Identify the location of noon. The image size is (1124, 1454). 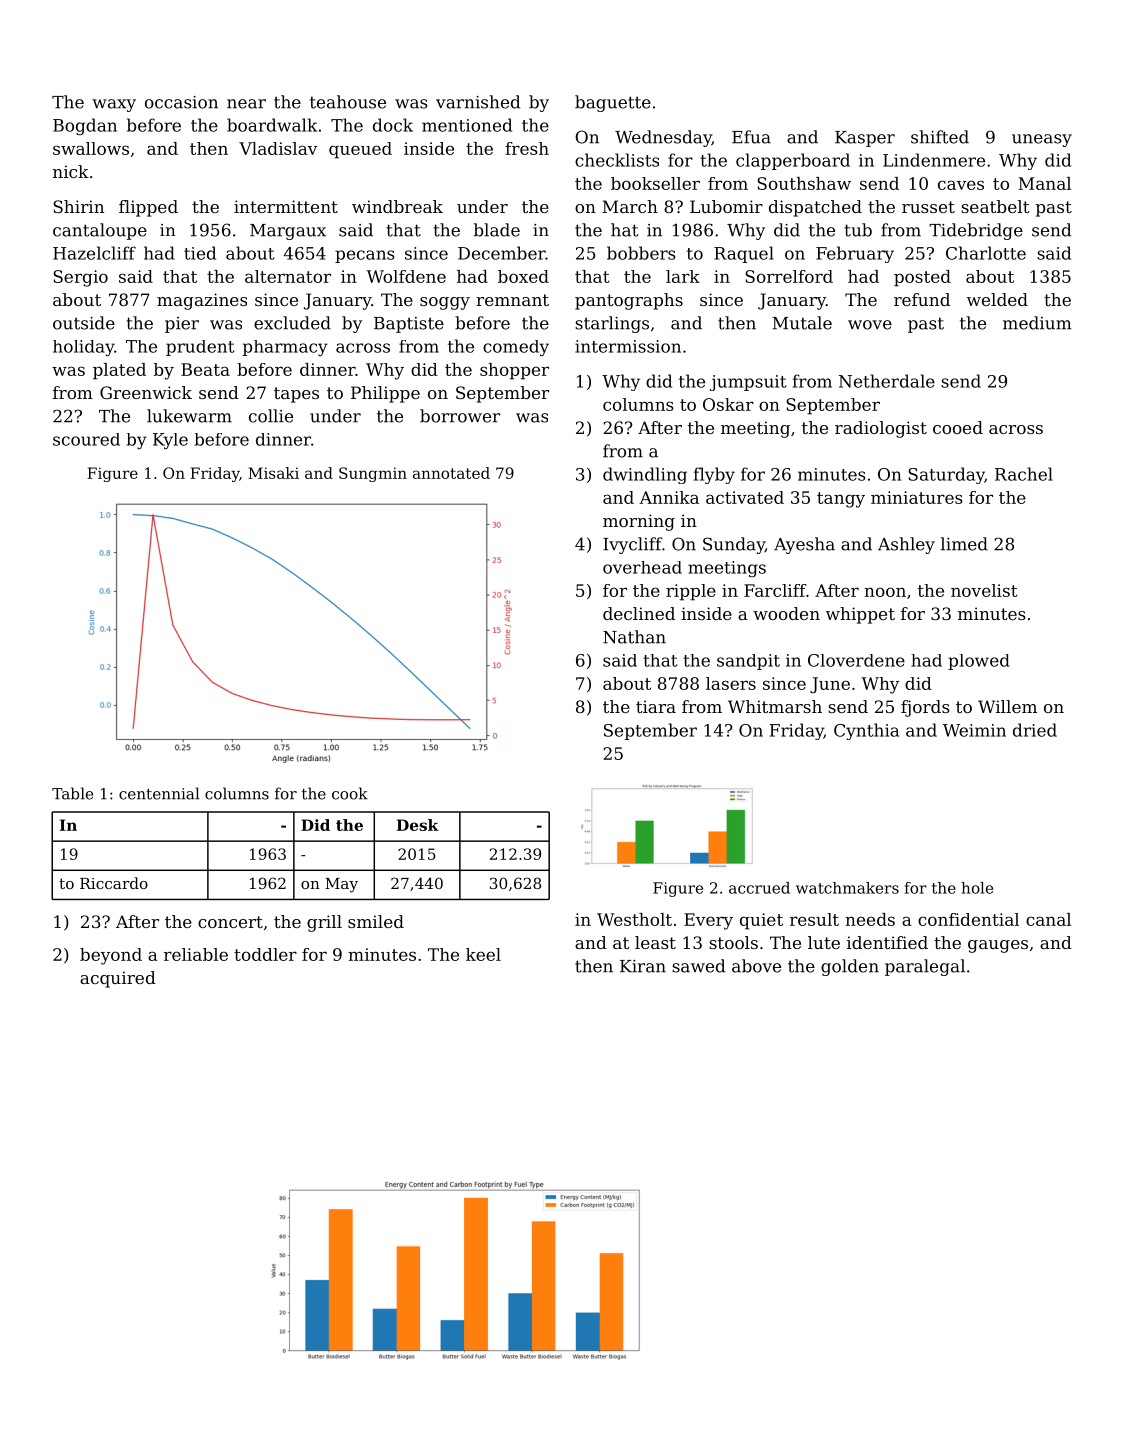
(885, 592).
